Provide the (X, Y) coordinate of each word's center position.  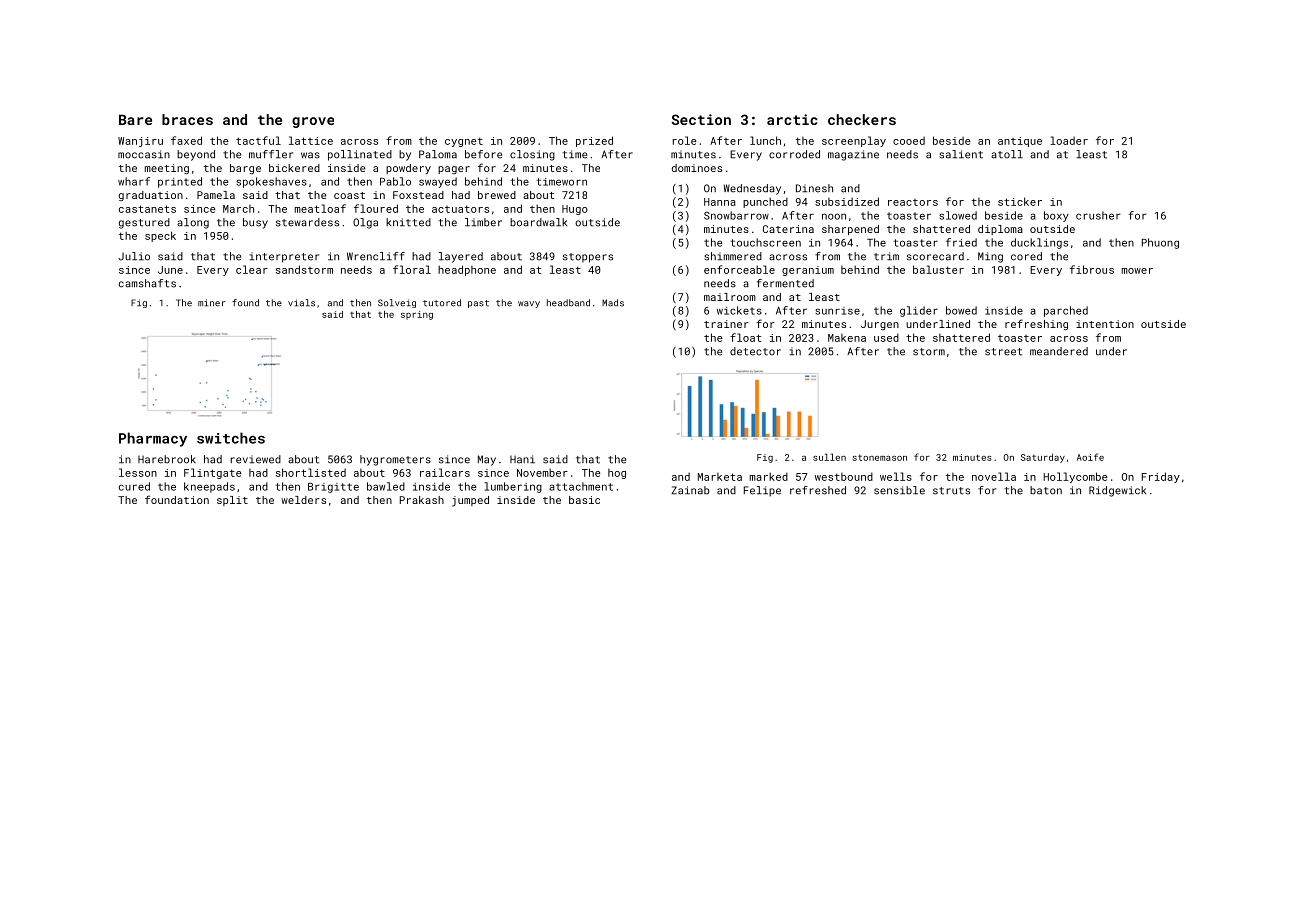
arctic (792, 119)
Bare (135, 119)
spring (417, 315)
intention (1105, 324)
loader (1069, 140)
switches (231, 438)
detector (755, 351)
